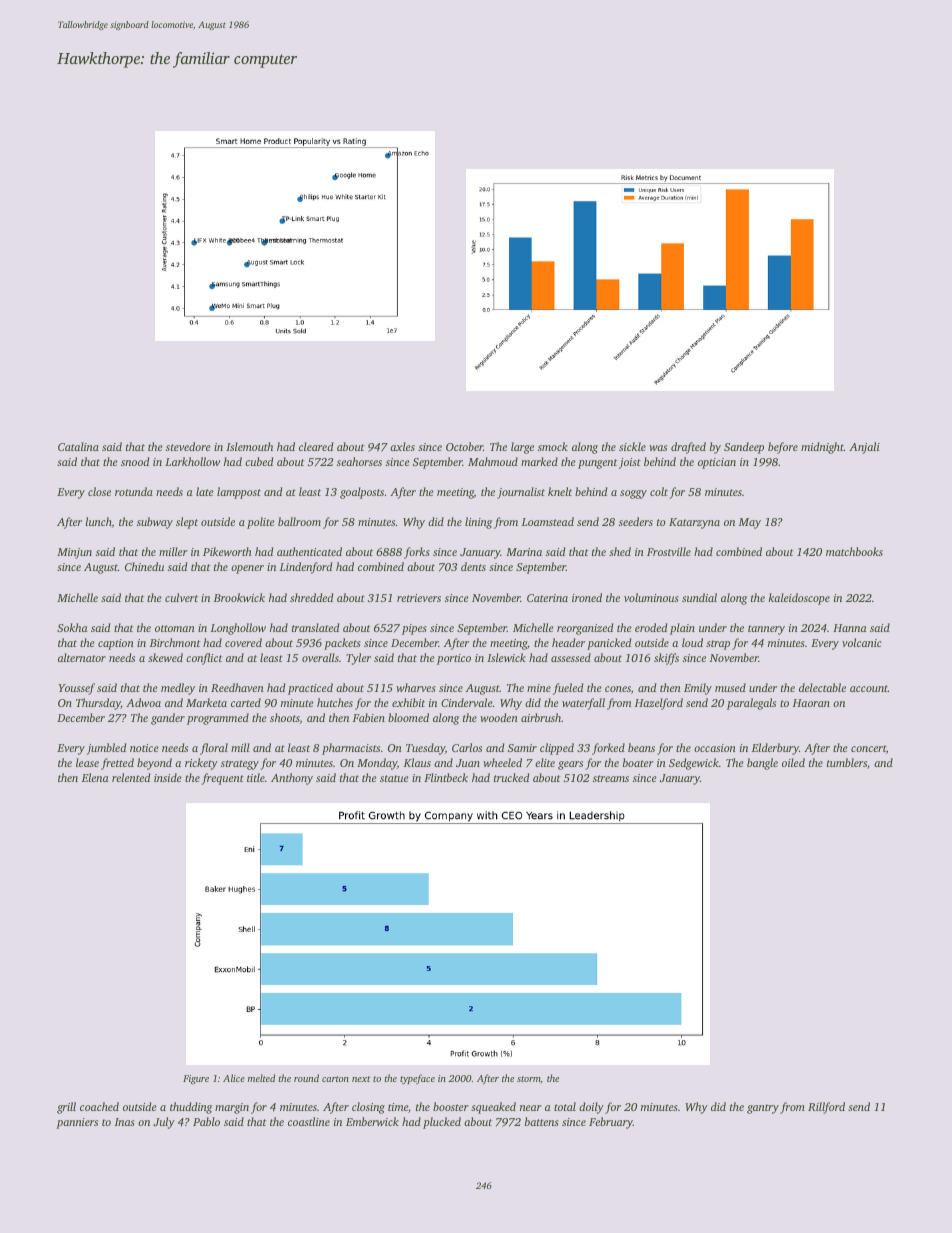  I want to click on Elena, so click(95, 777).
